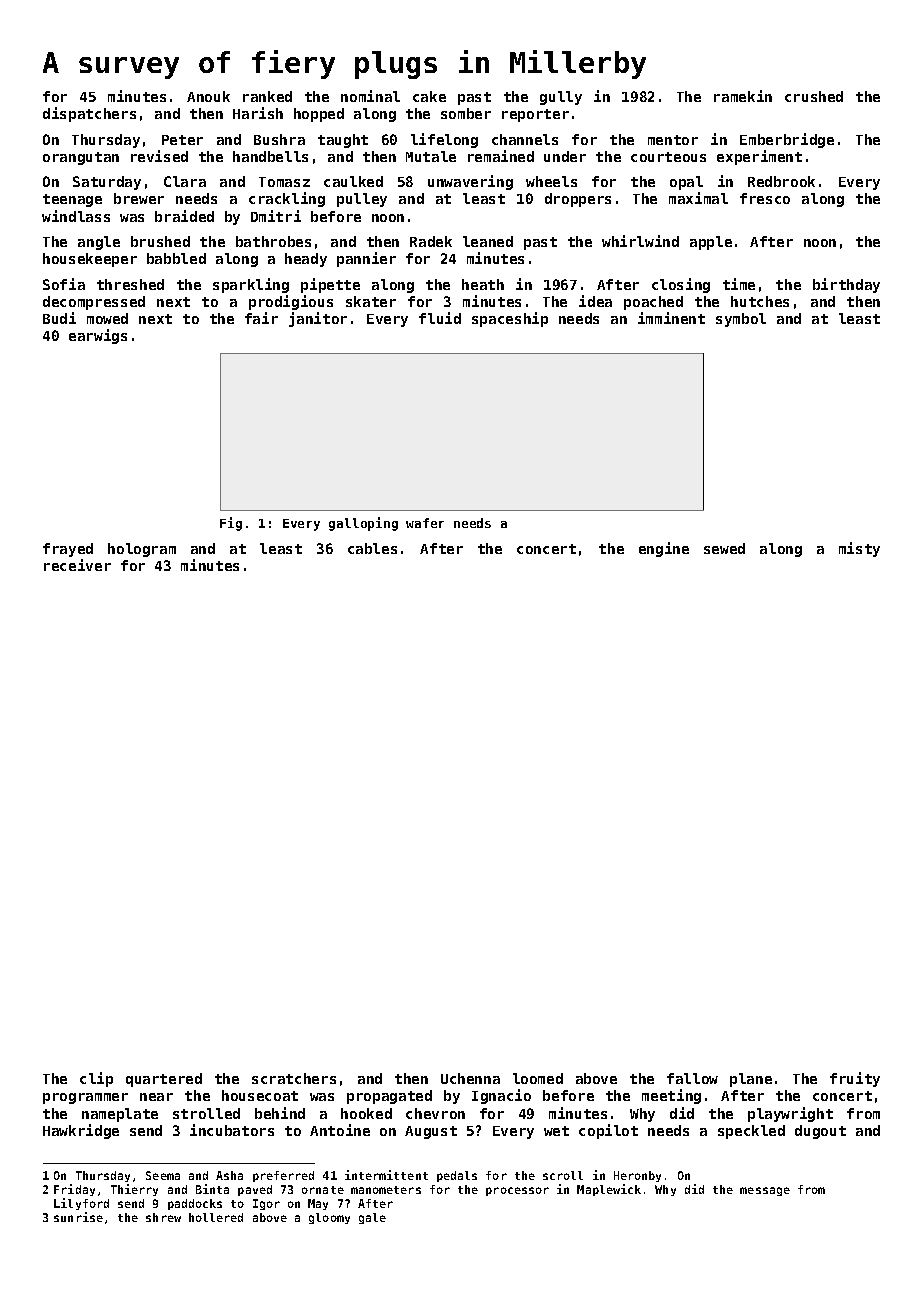 This page has width=924, height=1308. I want to click on spaceship, so click(510, 319).
